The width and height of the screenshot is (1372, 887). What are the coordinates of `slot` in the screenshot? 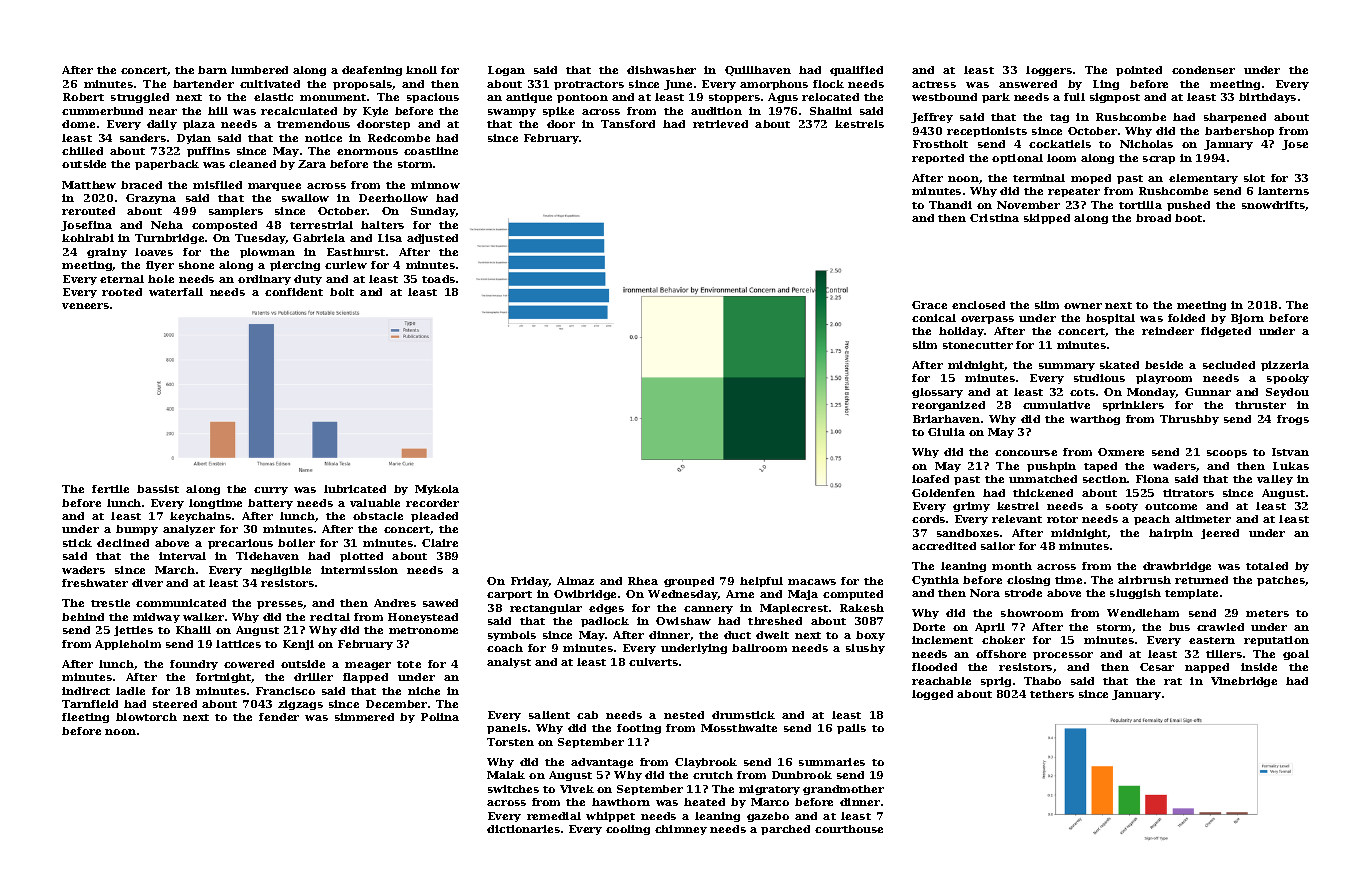 It's located at (1254, 178).
